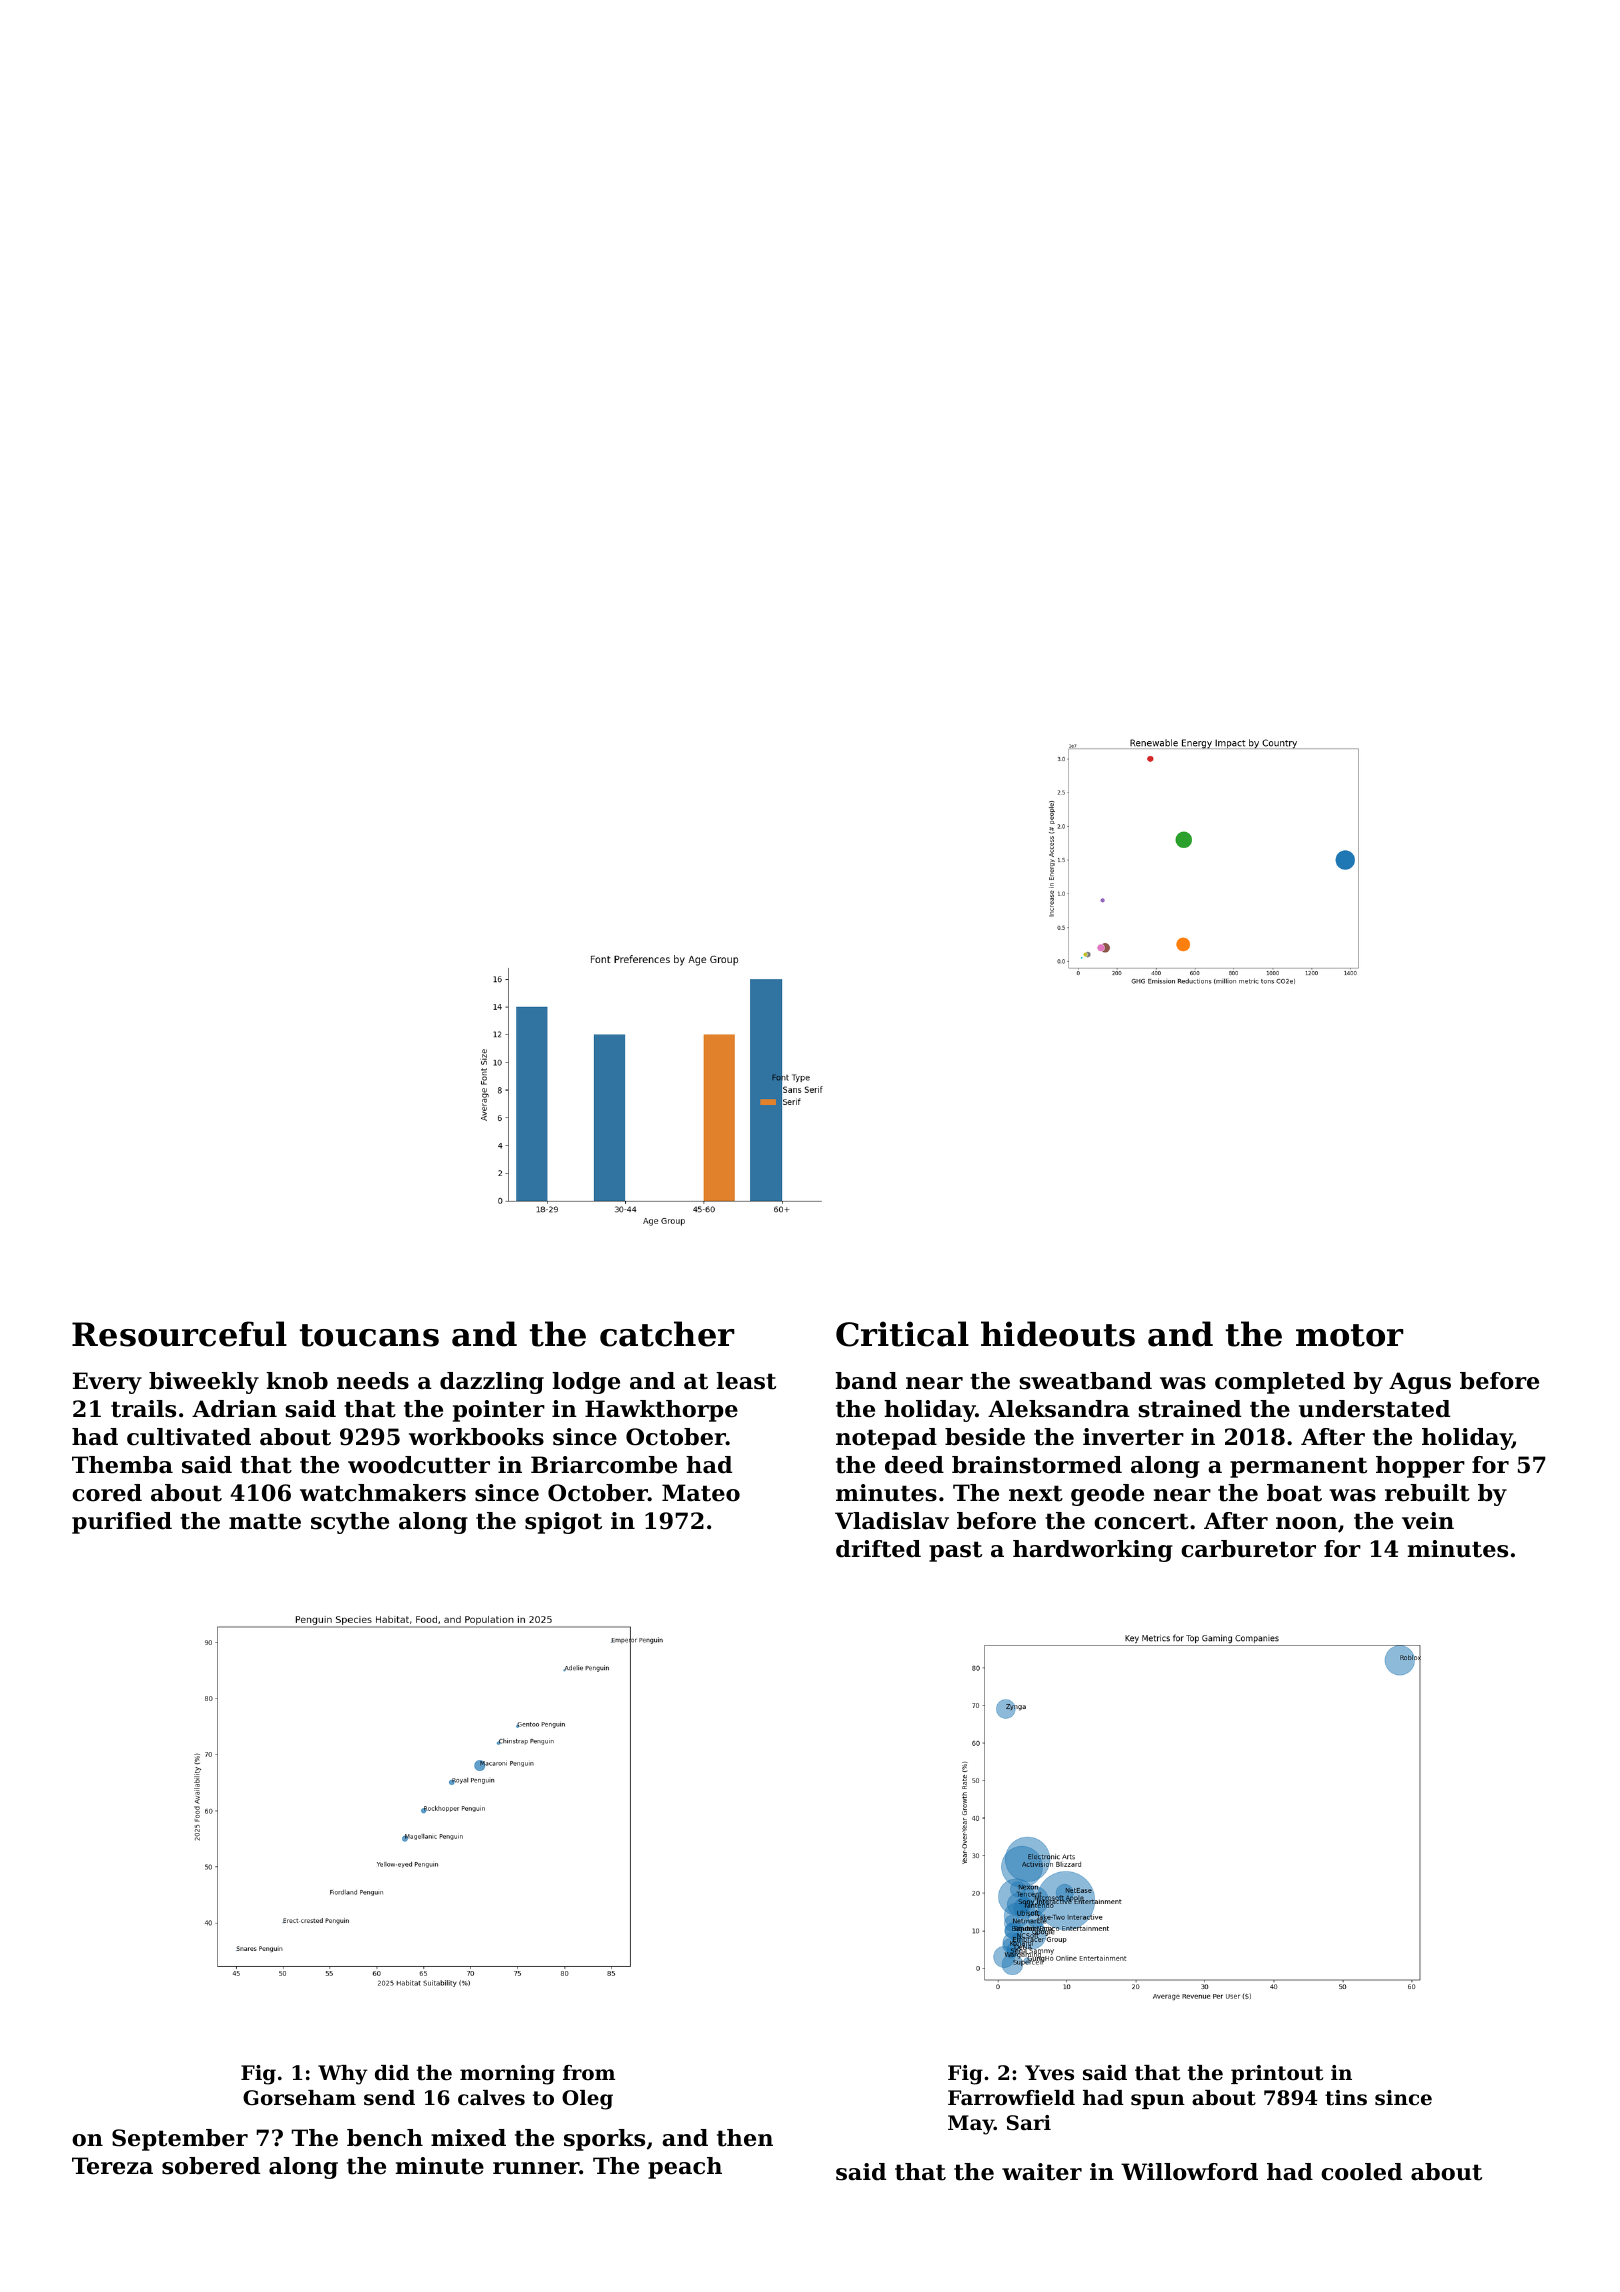 This image has height=2292, width=1620. Describe the element at coordinates (122, 1523) in the image. I see `purified` at that location.
